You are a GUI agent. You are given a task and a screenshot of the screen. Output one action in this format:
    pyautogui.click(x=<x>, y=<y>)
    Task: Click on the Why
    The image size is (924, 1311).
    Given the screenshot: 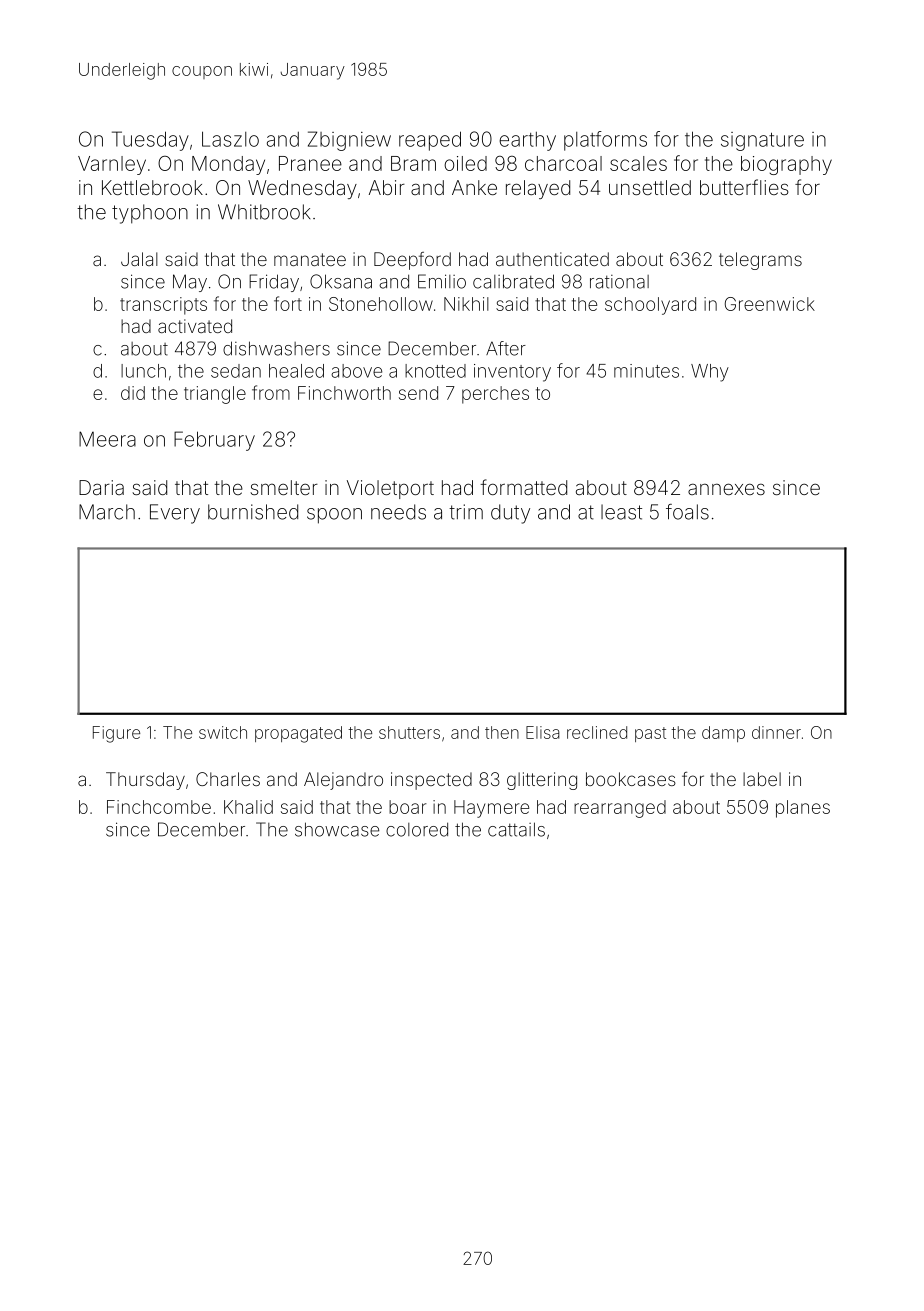 What is the action you would take?
    pyautogui.click(x=710, y=373)
